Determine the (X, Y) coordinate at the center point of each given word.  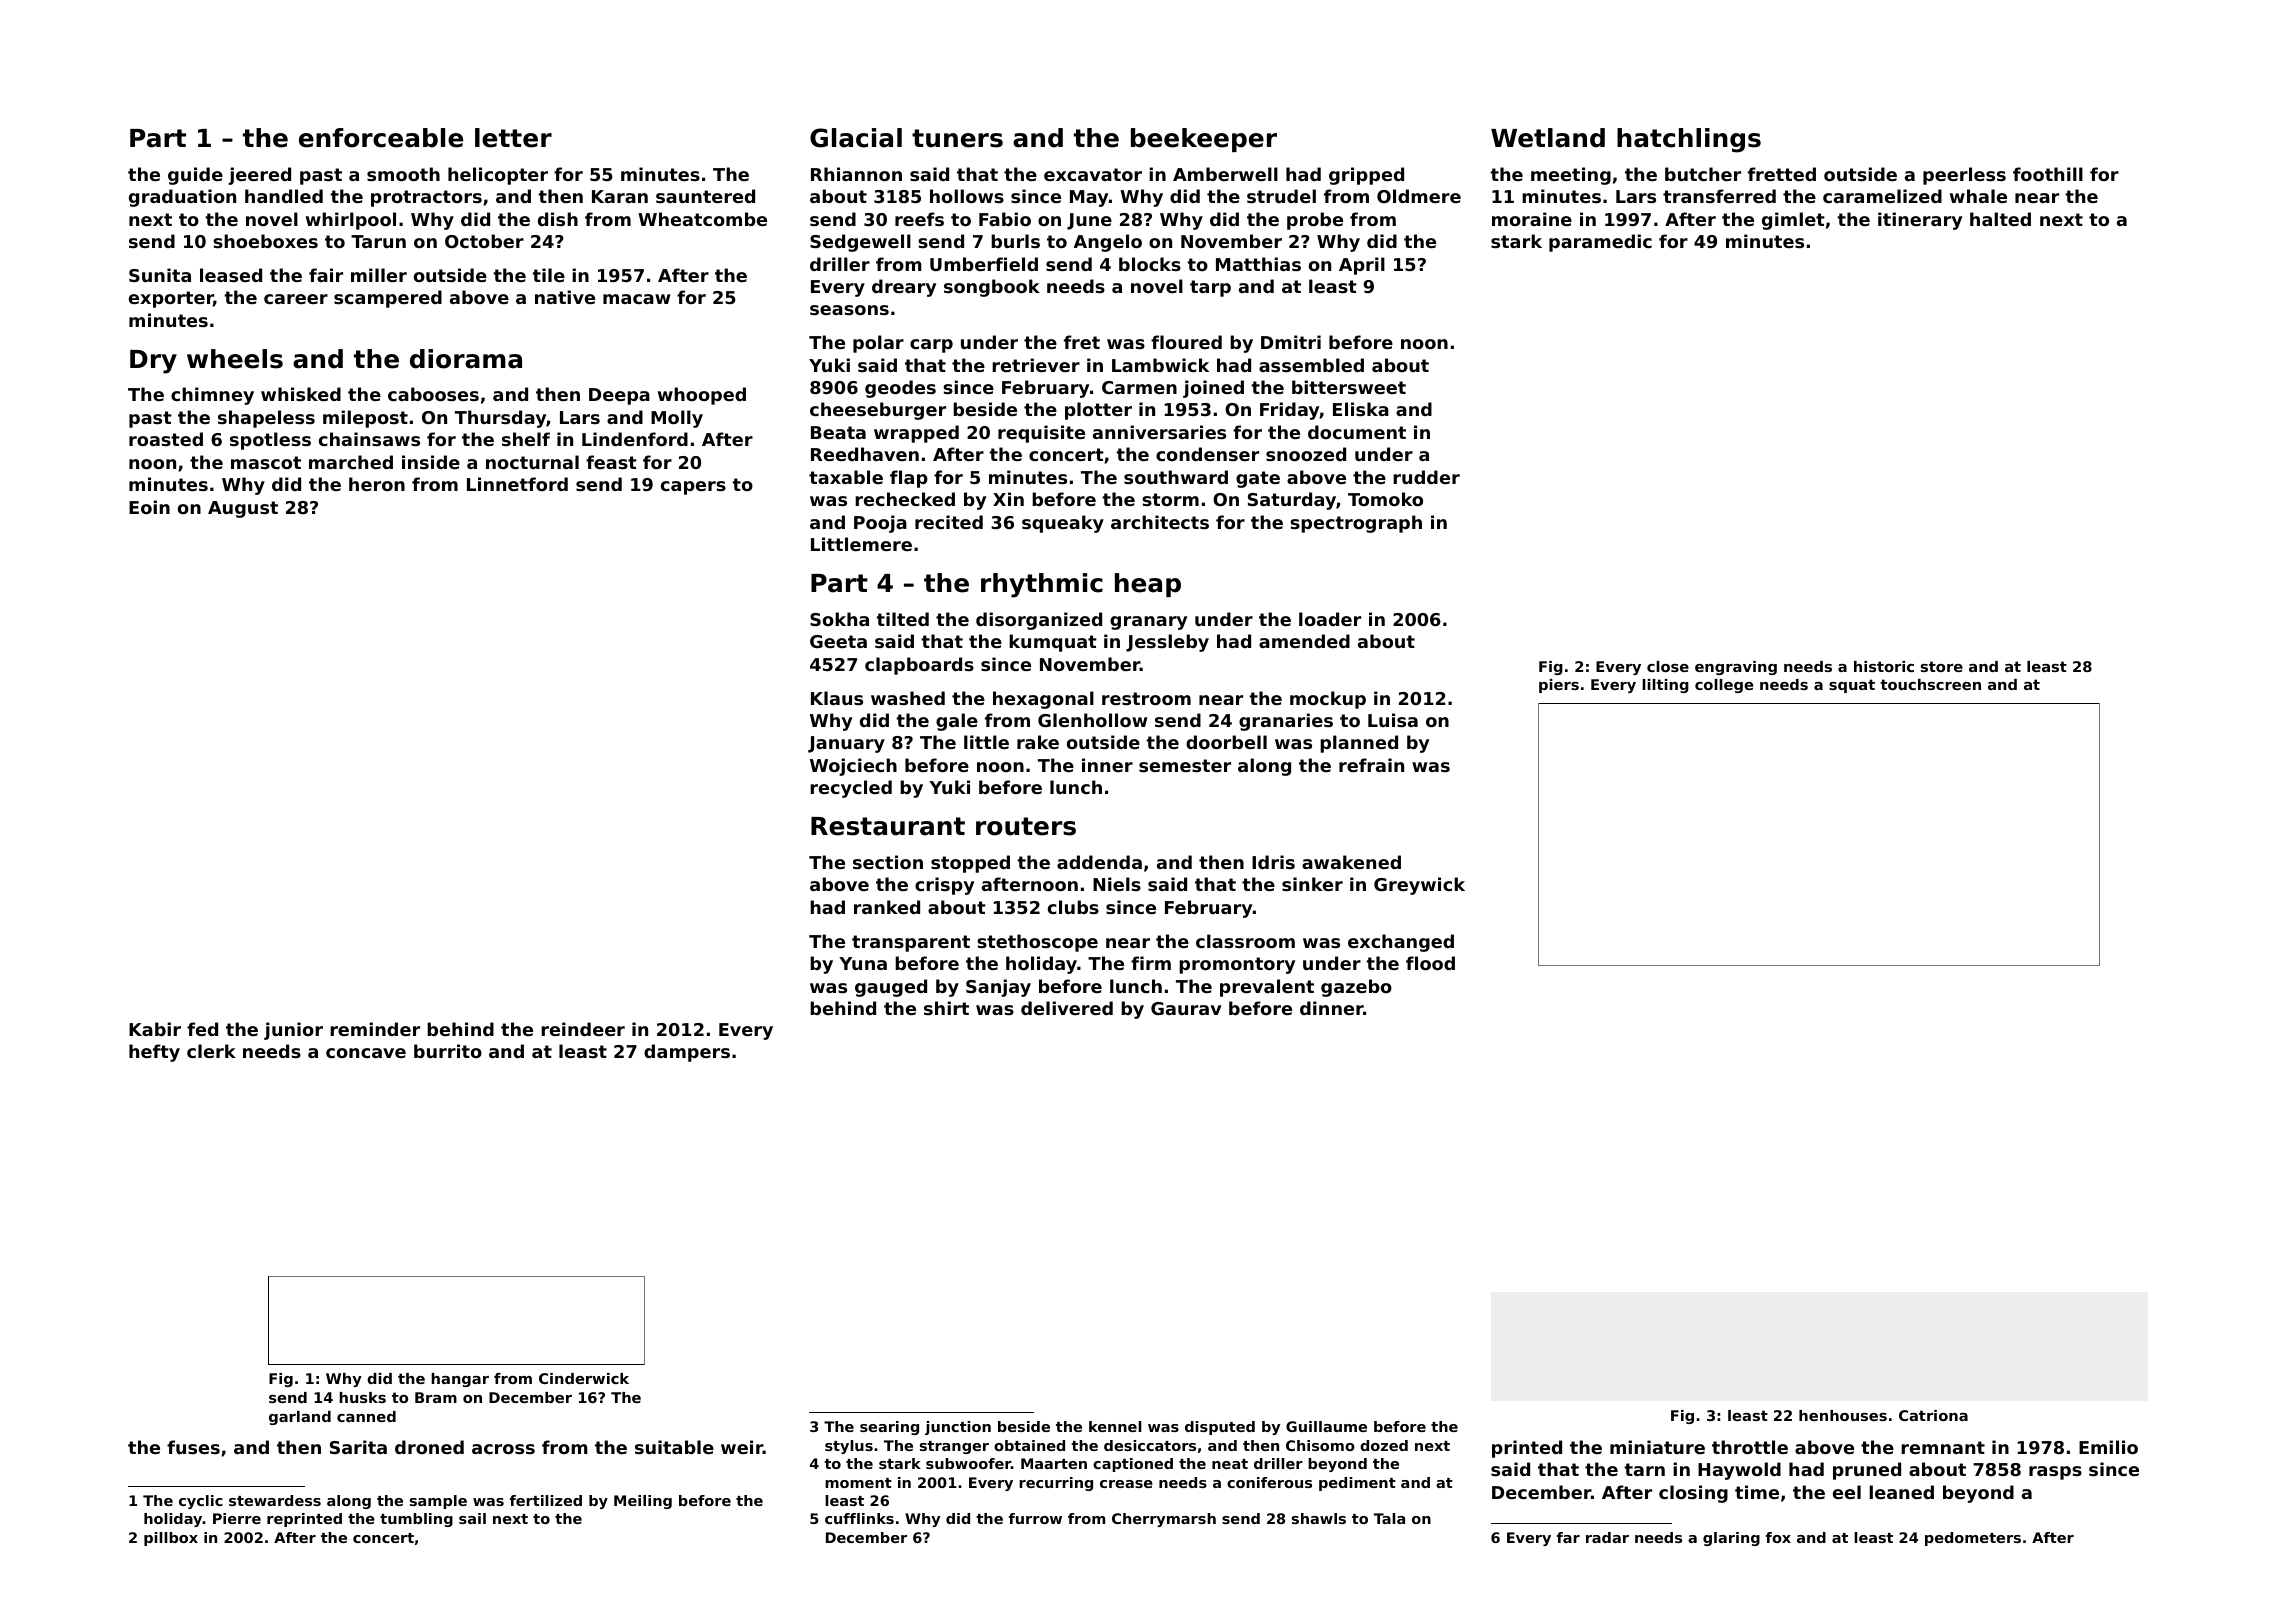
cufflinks (859, 1518)
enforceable (381, 138)
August (243, 509)
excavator (1093, 174)
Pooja (880, 524)
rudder (1426, 477)
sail (472, 1518)
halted (2000, 219)
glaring (1731, 1539)
